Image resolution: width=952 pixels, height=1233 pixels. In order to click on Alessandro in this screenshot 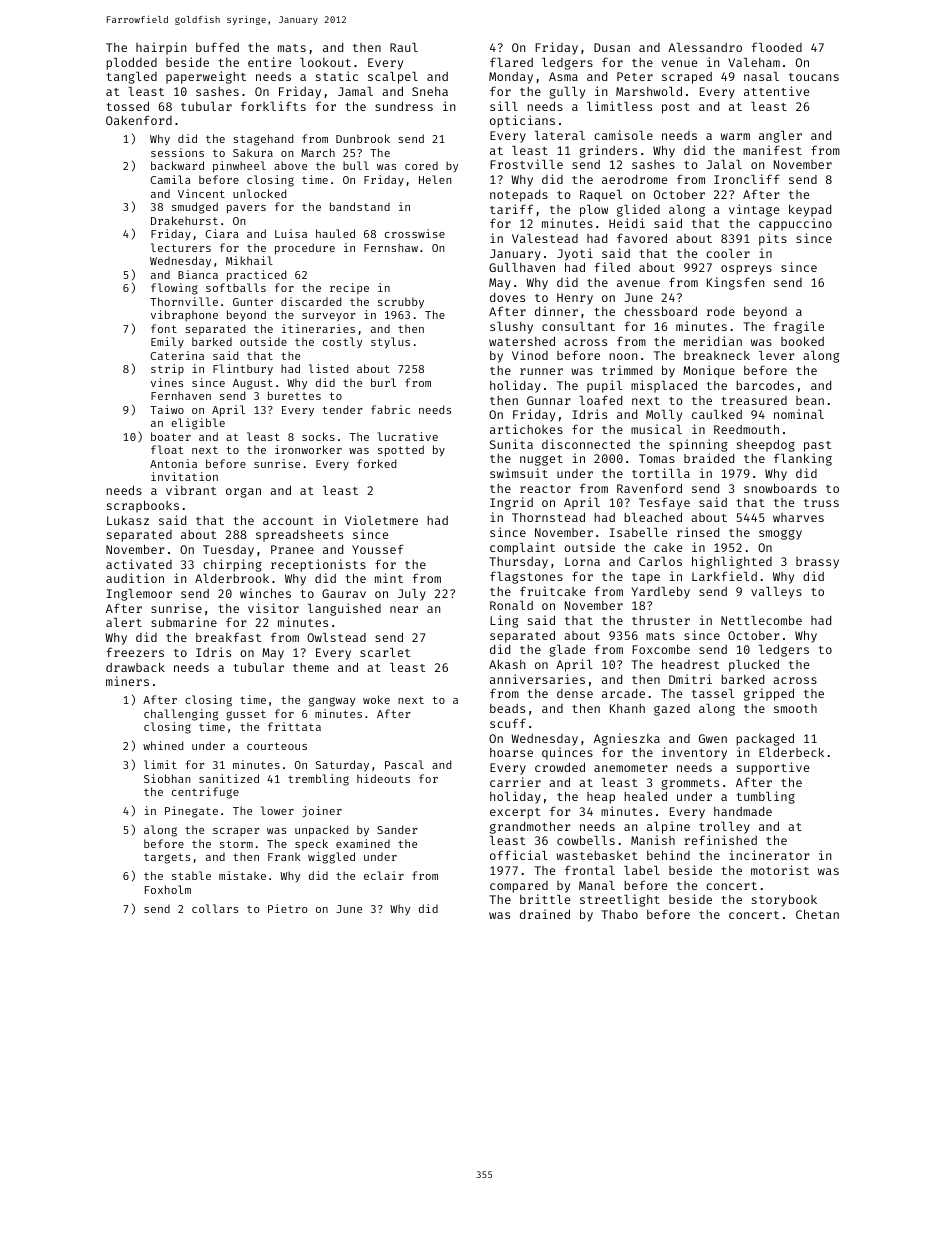, I will do `click(705, 47)`.
